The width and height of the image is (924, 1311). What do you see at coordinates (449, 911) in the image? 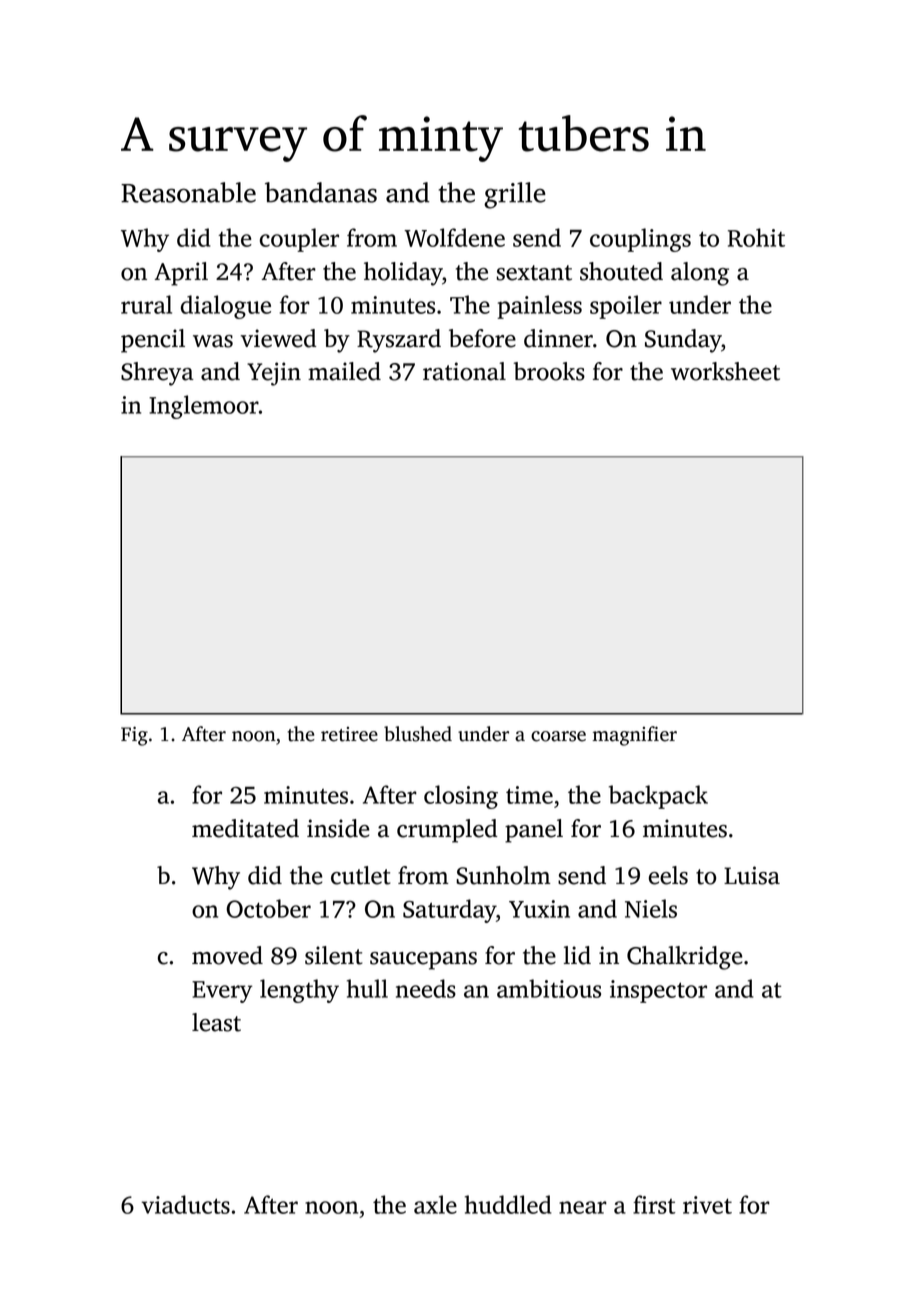
I see `Saturday` at bounding box center [449, 911].
